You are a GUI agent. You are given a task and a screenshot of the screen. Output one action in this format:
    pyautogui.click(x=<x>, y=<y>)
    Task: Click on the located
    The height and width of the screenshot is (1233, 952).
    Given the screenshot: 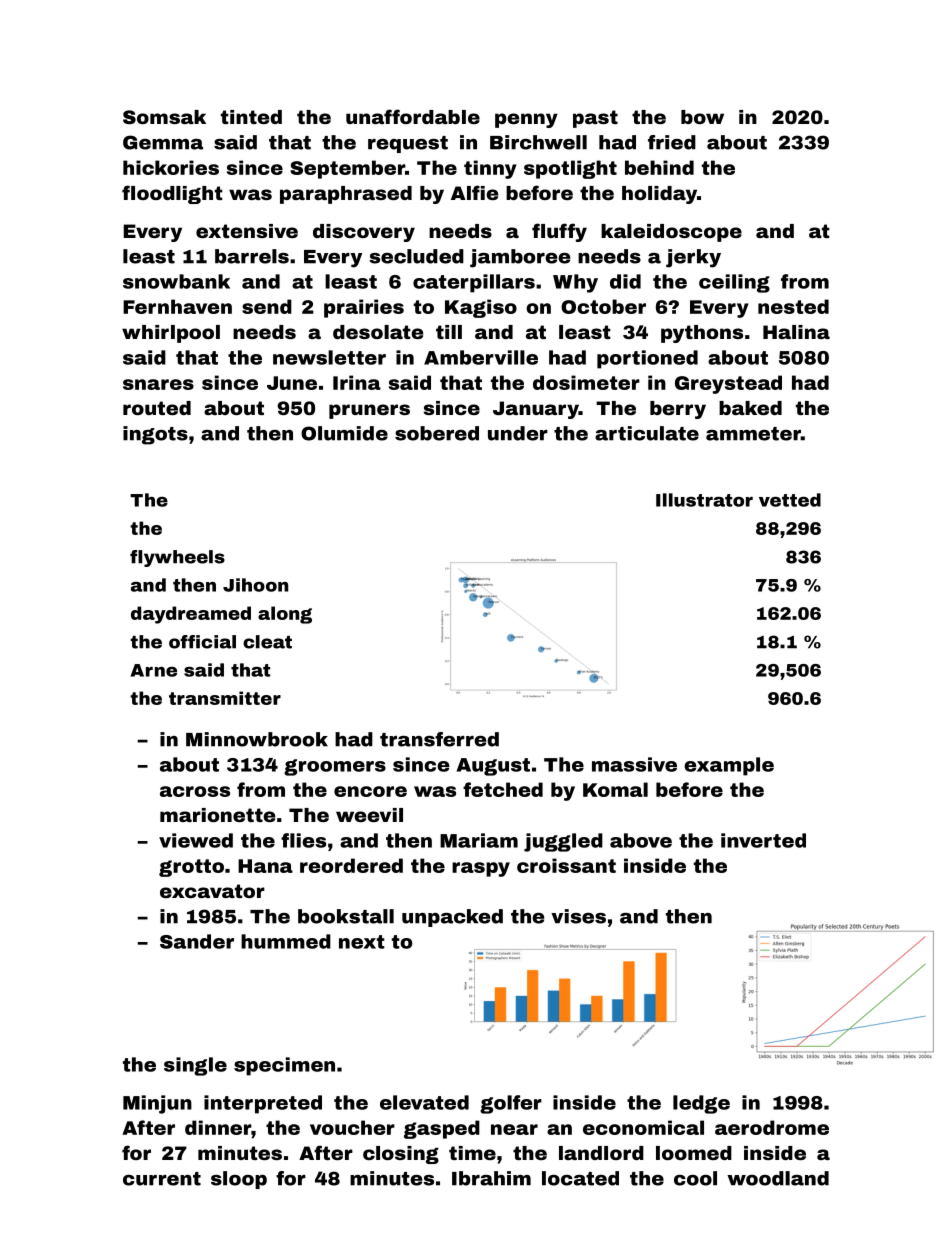 What is the action you would take?
    pyautogui.click(x=580, y=1178)
